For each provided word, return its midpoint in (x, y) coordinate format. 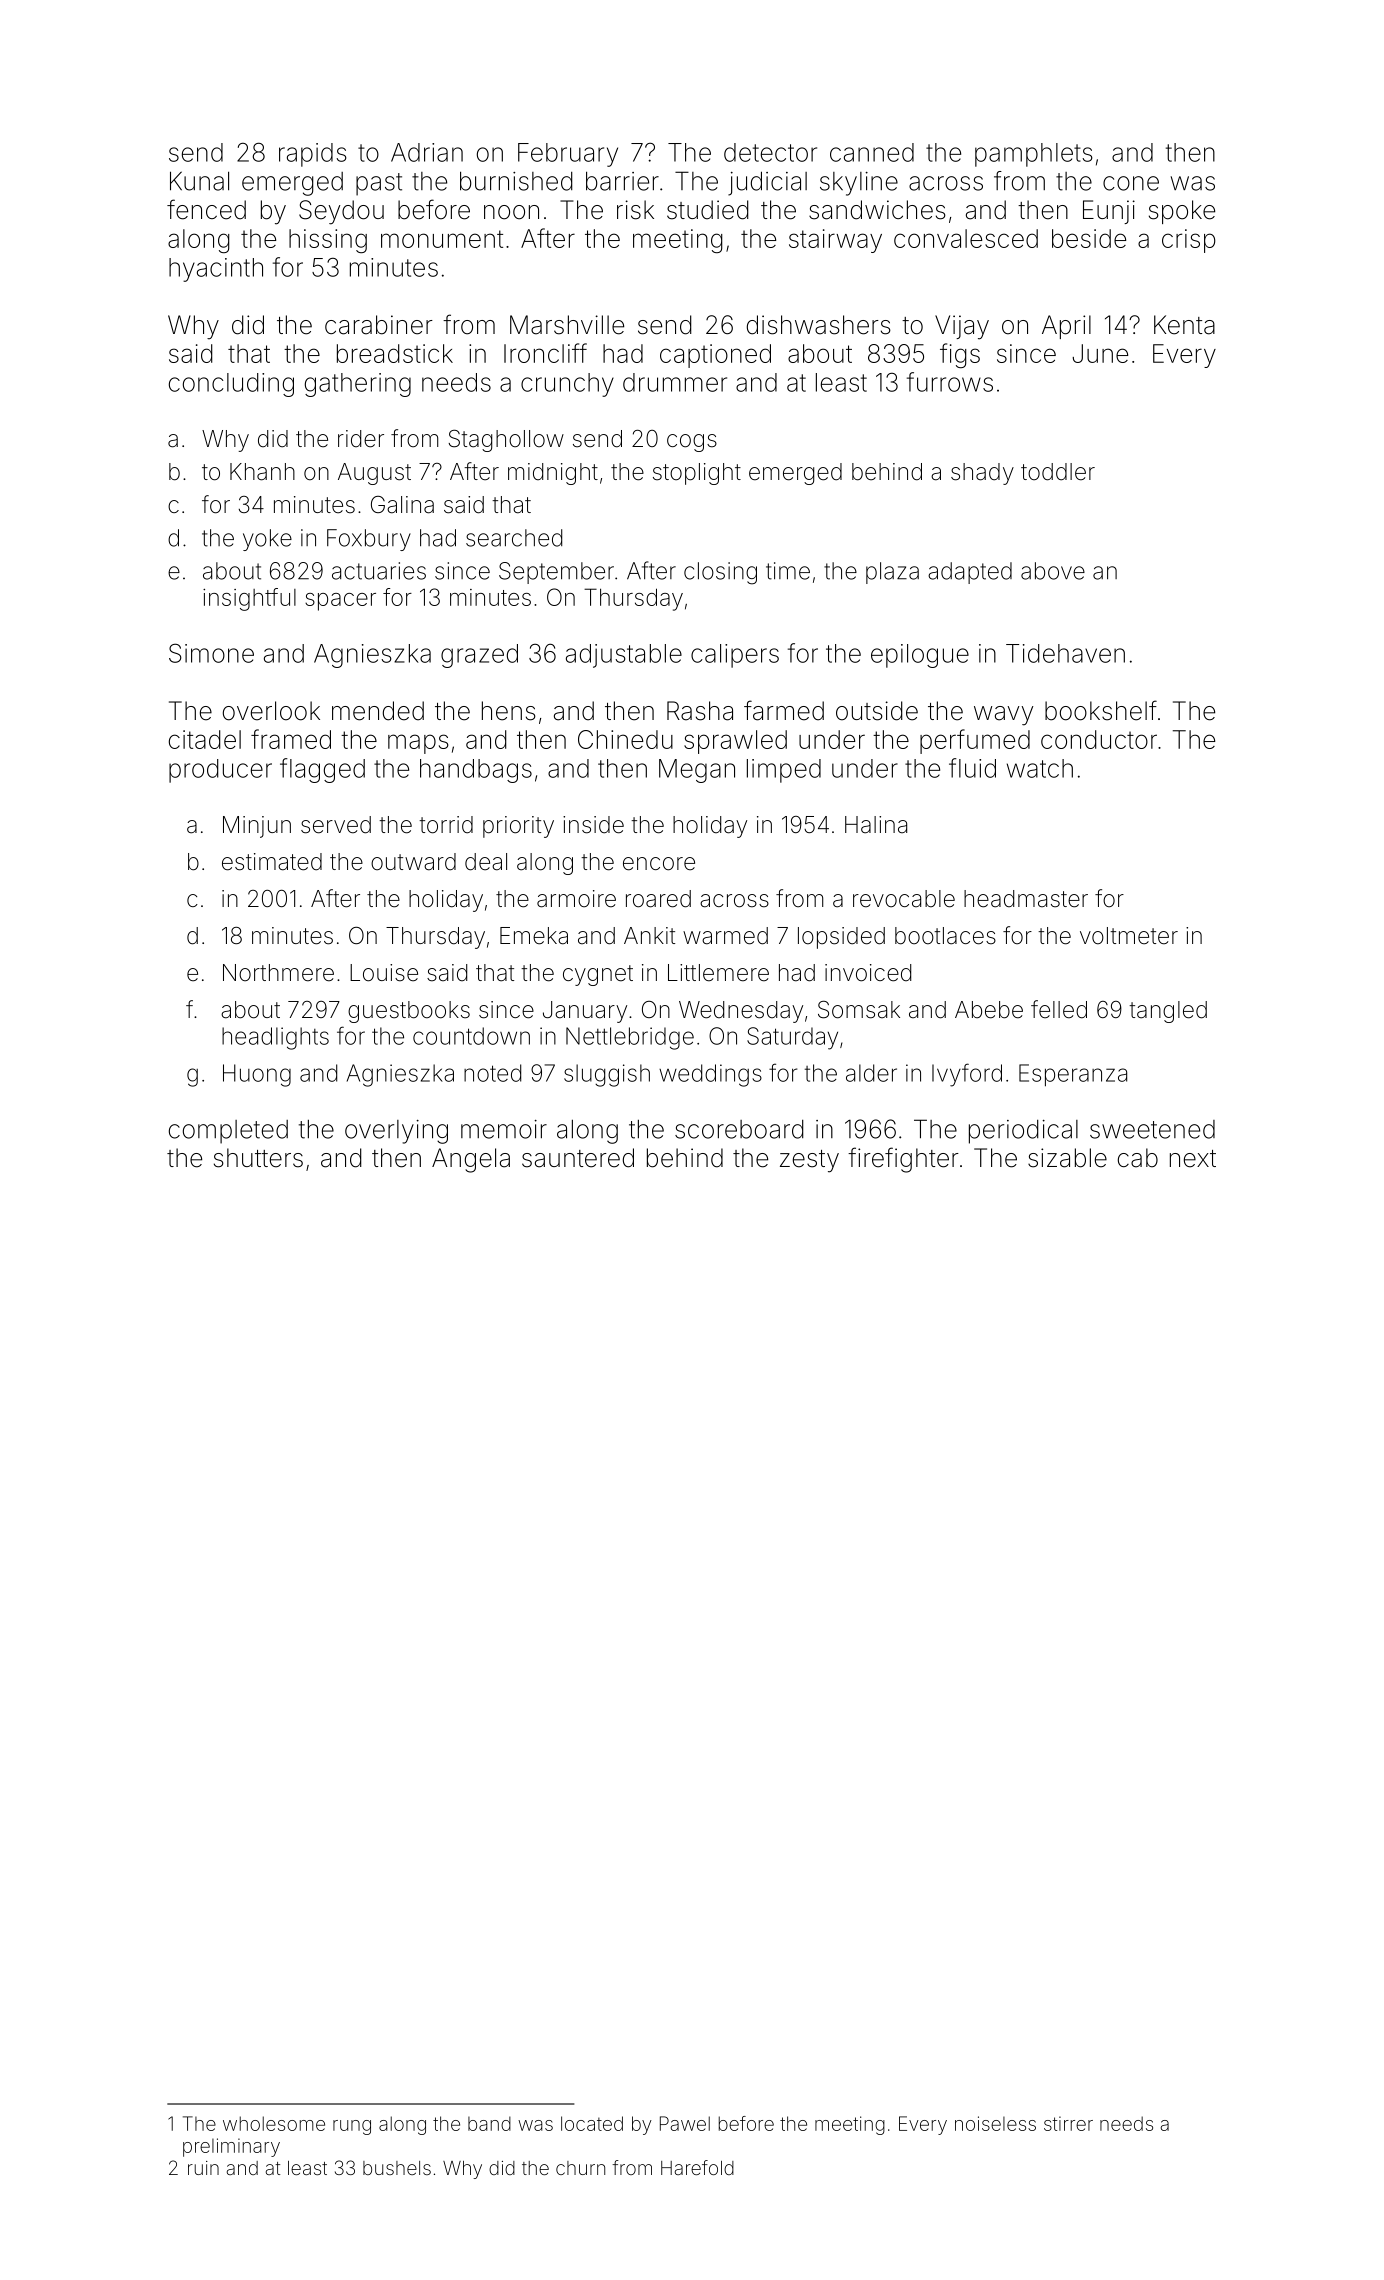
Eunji (1109, 212)
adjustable (624, 656)
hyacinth (216, 270)
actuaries (379, 571)
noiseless (995, 2123)
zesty (809, 1161)
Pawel (685, 2123)
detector (770, 152)
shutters (258, 1158)
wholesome (274, 2123)
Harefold (697, 2167)
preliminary (231, 2147)
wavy (1003, 716)
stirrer (1068, 2123)
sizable (1067, 1158)
